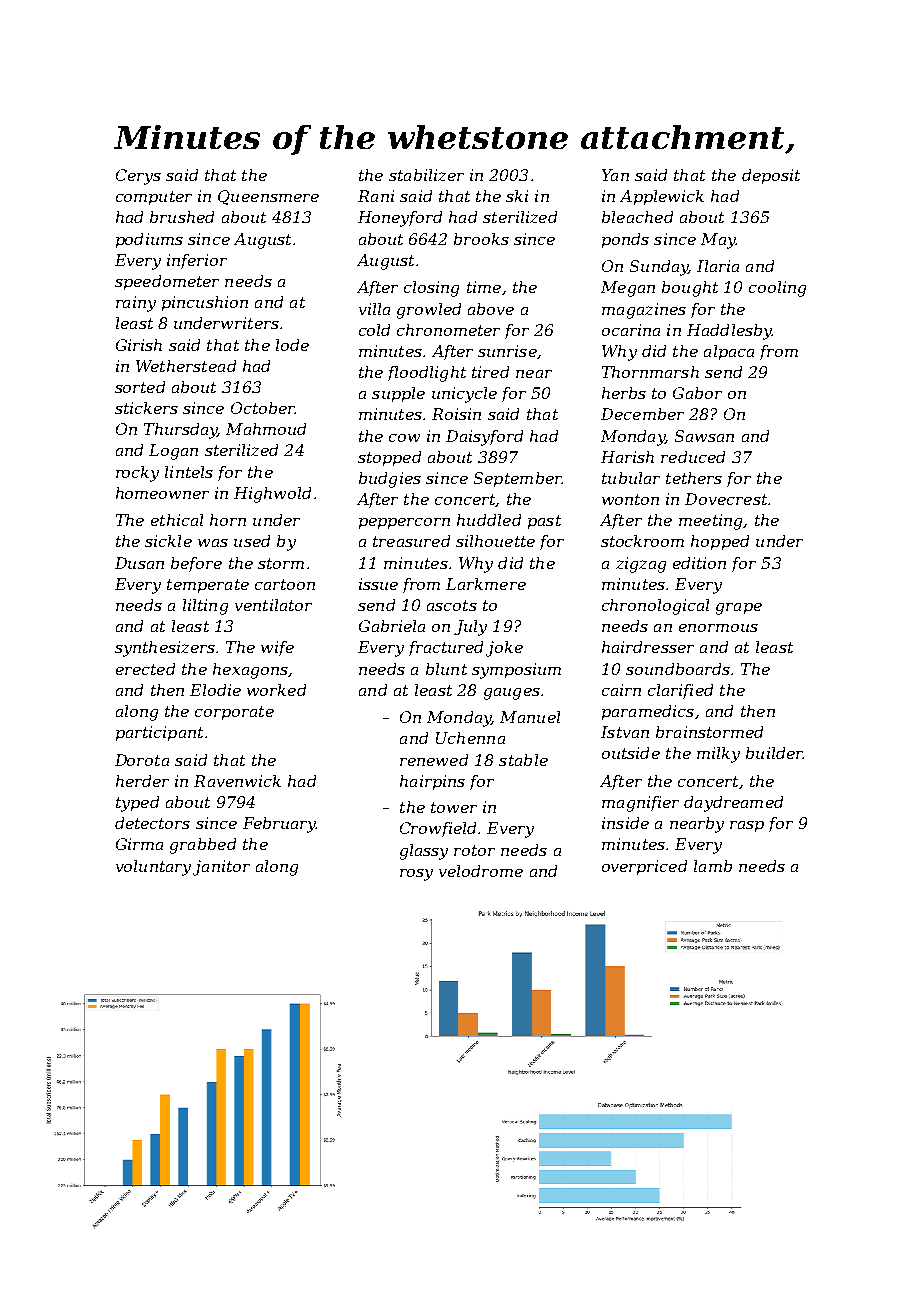 This screenshot has width=924, height=1308. I want to click on grabbed, so click(203, 846).
